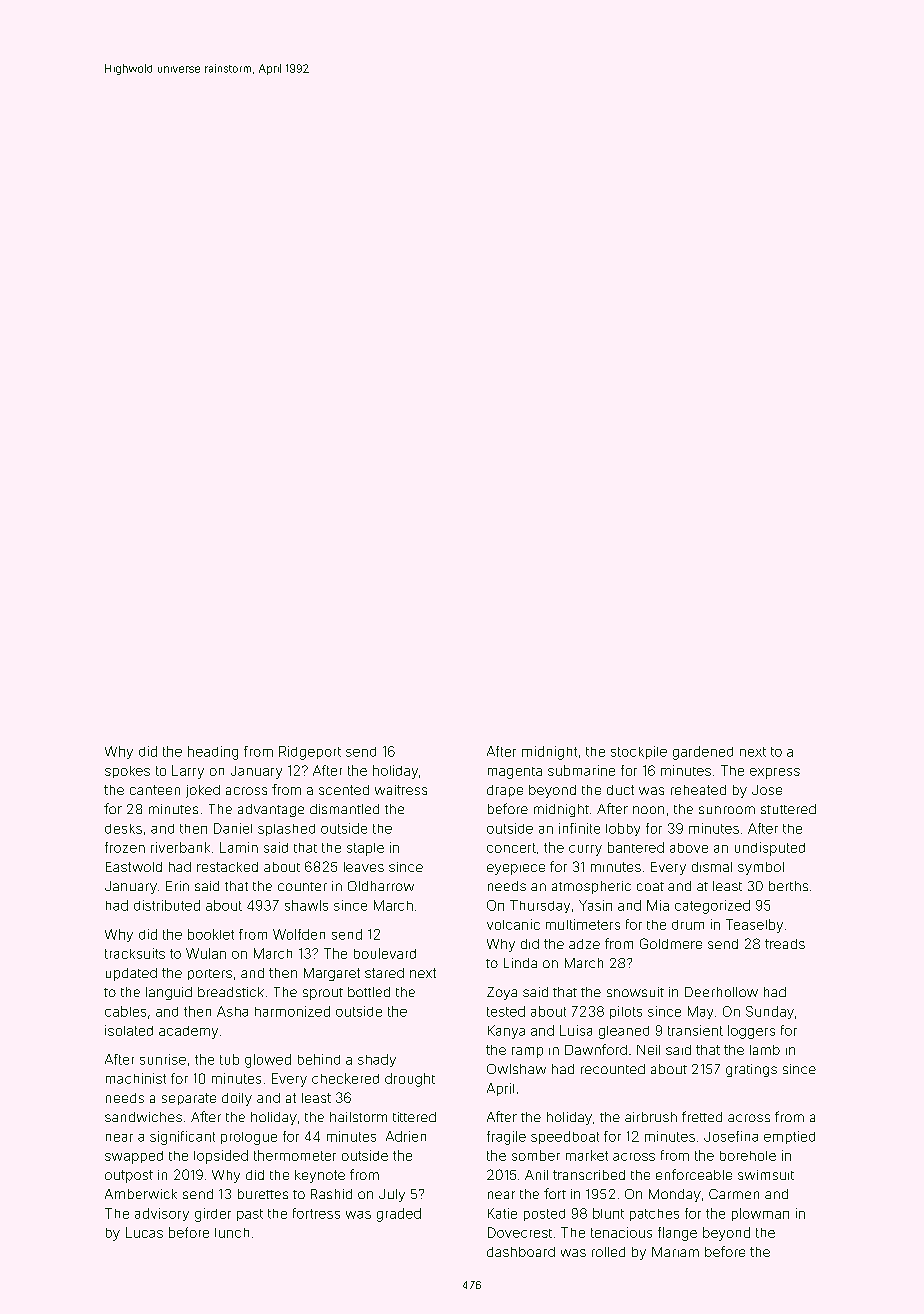 This page has width=924, height=1314. What do you see at coordinates (675, 1252) in the page?
I see `Mariam` at bounding box center [675, 1252].
